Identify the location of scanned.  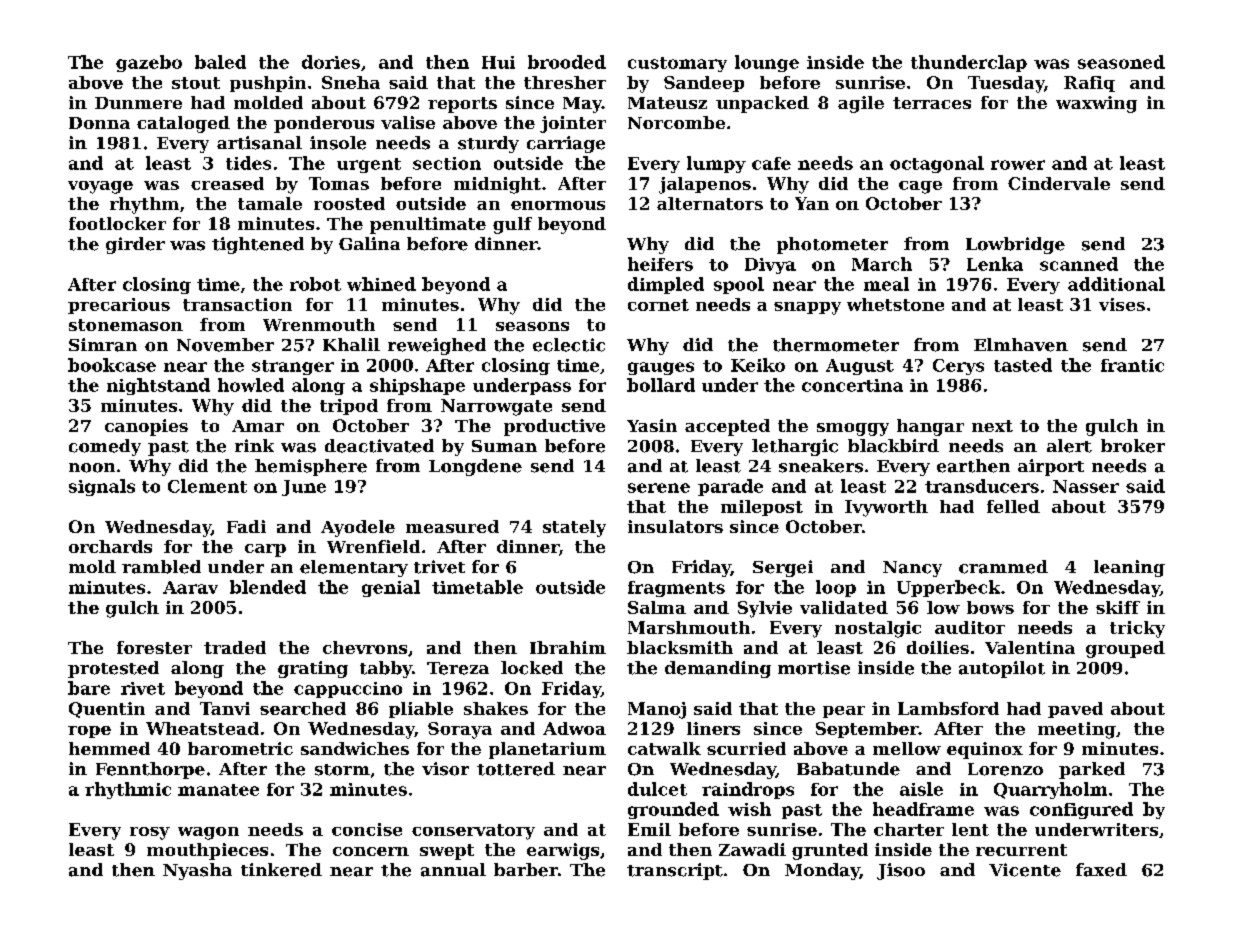
(1079, 264).
